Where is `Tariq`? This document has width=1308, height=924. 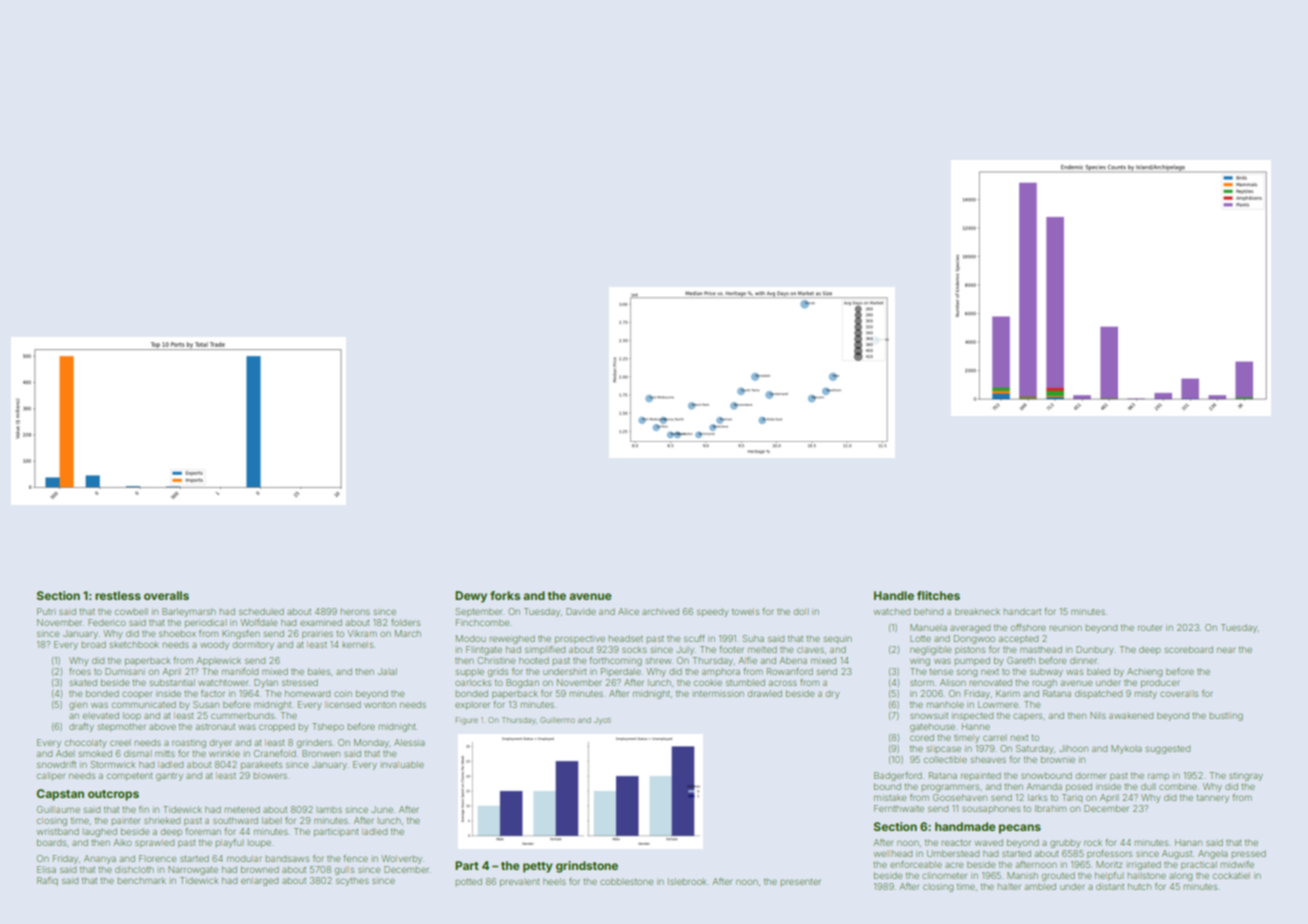 Tariq is located at coordinates (1072, 798).
